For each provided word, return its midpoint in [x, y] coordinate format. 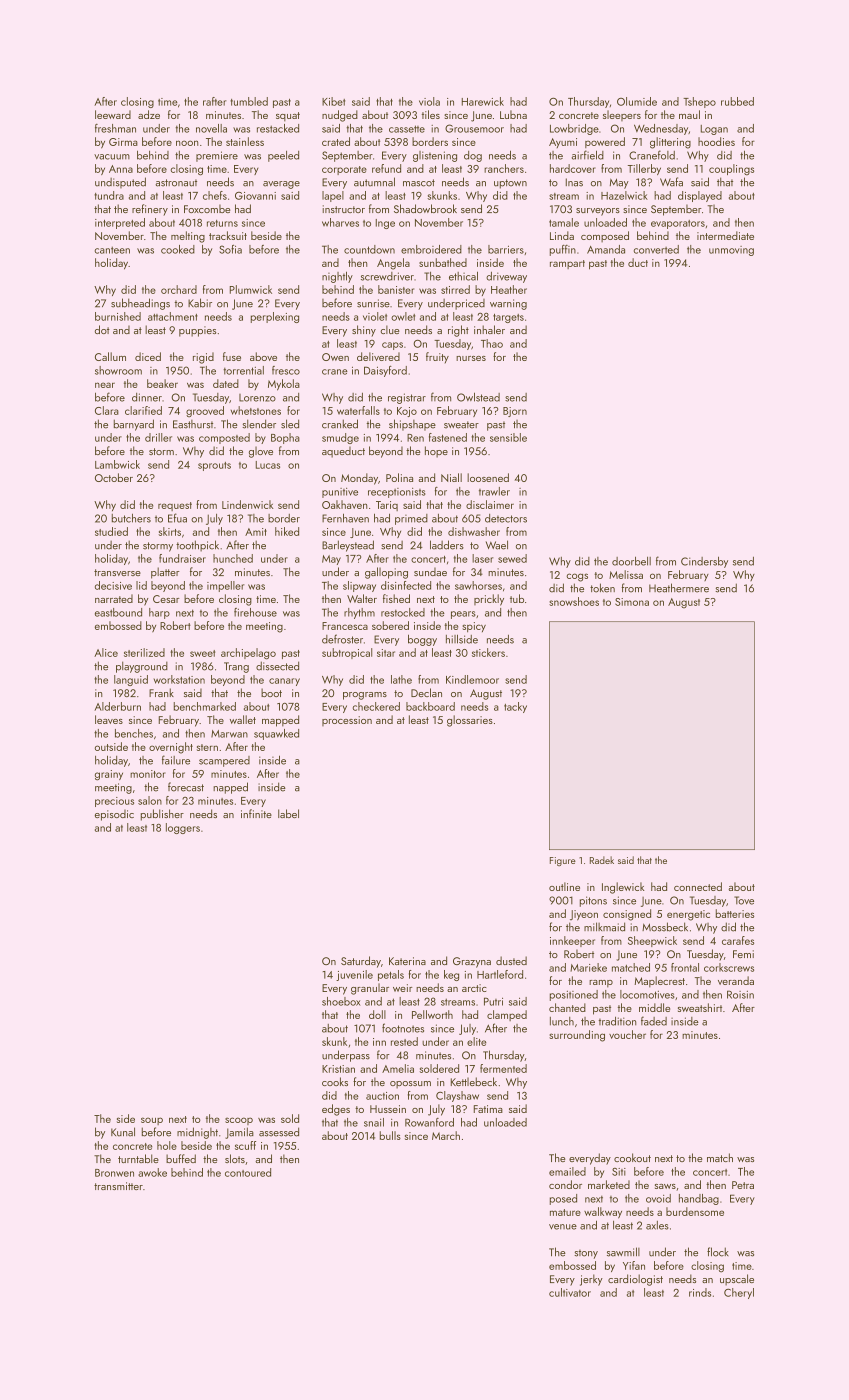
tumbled [249, 101]
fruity [437, 357]
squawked [276, 734]
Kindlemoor [472, 679]
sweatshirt [700, 1007]
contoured [248, 1172]
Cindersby [704, 562]
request [175, 506]
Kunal [123, 1132]
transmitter [118, 1186]
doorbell [631, 561]
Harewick [483, 101]
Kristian [338, 1069]
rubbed [737, 101]
